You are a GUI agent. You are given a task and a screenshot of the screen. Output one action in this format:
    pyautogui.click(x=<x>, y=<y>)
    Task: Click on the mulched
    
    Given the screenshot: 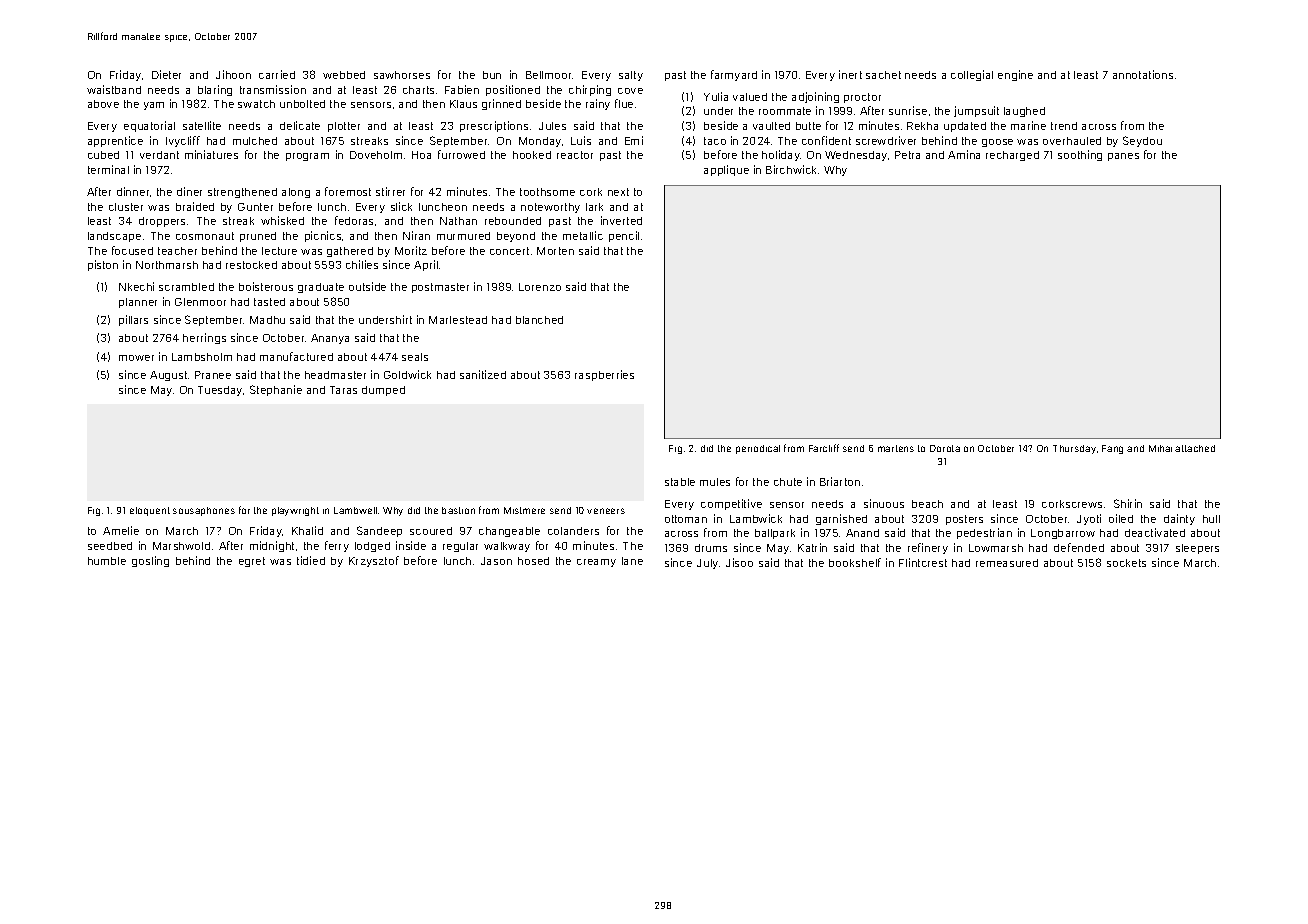 What is the action you would take?
    pyautogui.click(x=255, y=141)
